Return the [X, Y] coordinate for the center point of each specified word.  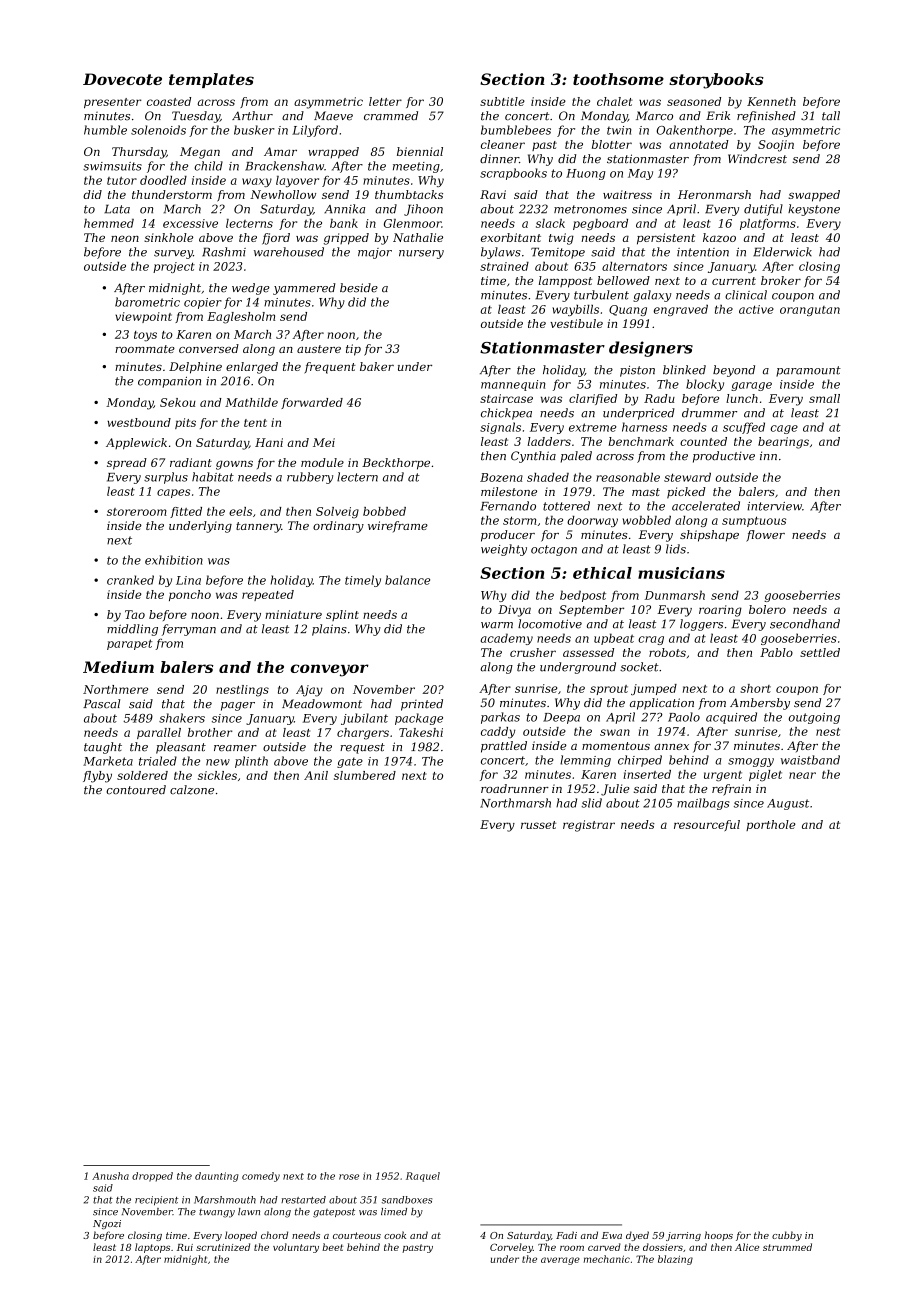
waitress [627, 194]
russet [538, 825]
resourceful [707, 825]
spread [127, 464]
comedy [261, 1177]
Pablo [776, 652]
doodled [163, 180]
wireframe [398, 526]
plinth [251, 762]
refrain [731, 790]
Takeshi [421, 732]
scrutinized [223, 1247]
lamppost [565, 282]
